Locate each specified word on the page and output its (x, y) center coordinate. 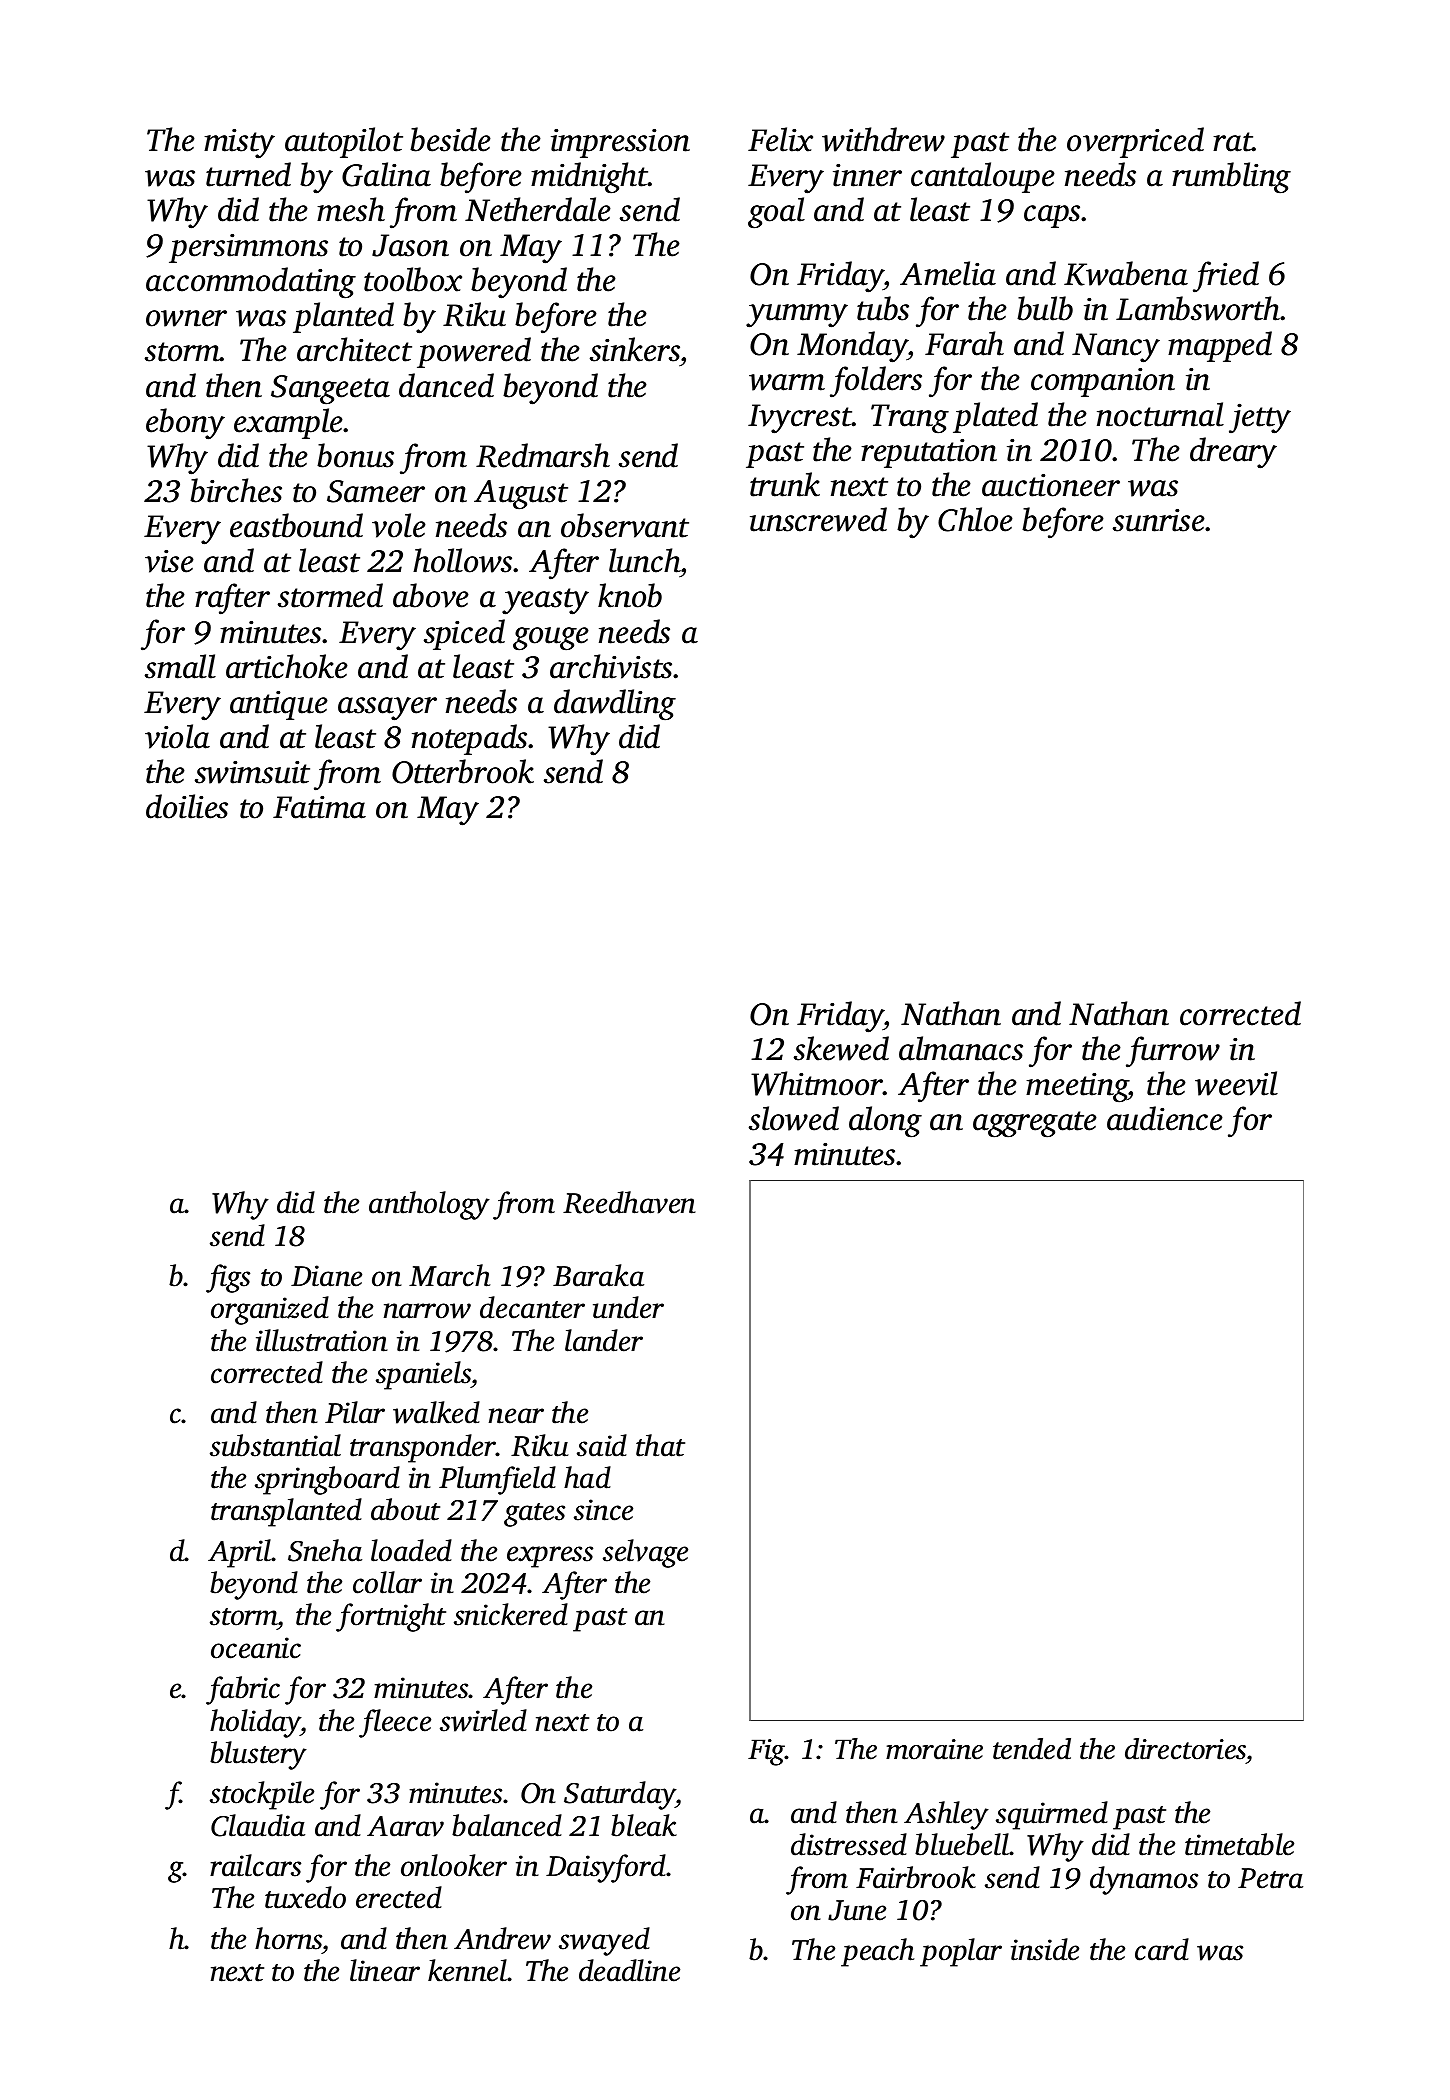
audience (1165, 1118)
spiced (464, 634)
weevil (1236, 1083)
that (660, 1445)
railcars (255, 1865)
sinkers (635, 349)
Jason (410, 245)
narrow (427, 1311)
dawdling (615, 705)
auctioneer (1051, 485)
